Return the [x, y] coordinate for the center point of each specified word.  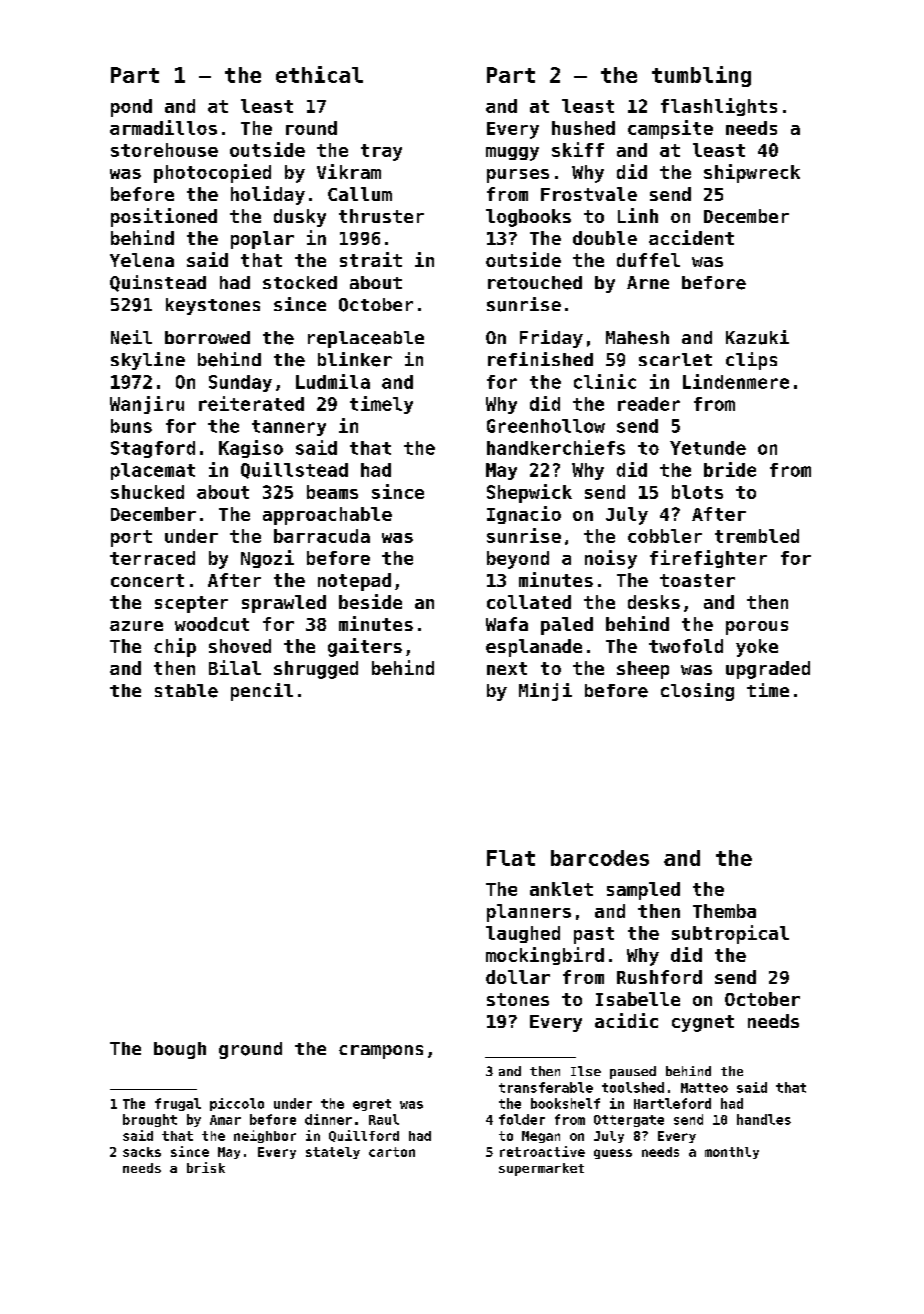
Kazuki [757, 337]
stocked [300, 282]
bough [180, 1050]
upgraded [768, 670]
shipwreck [752, 173]
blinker [355, 359]
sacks [142, 1152]
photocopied [212, 173]
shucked [147, 492]
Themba [724, 911]
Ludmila [333, 381]
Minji [545, 692]
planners [529, 913]
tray [381, 152]
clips [751, 361]
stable [186, 691]
